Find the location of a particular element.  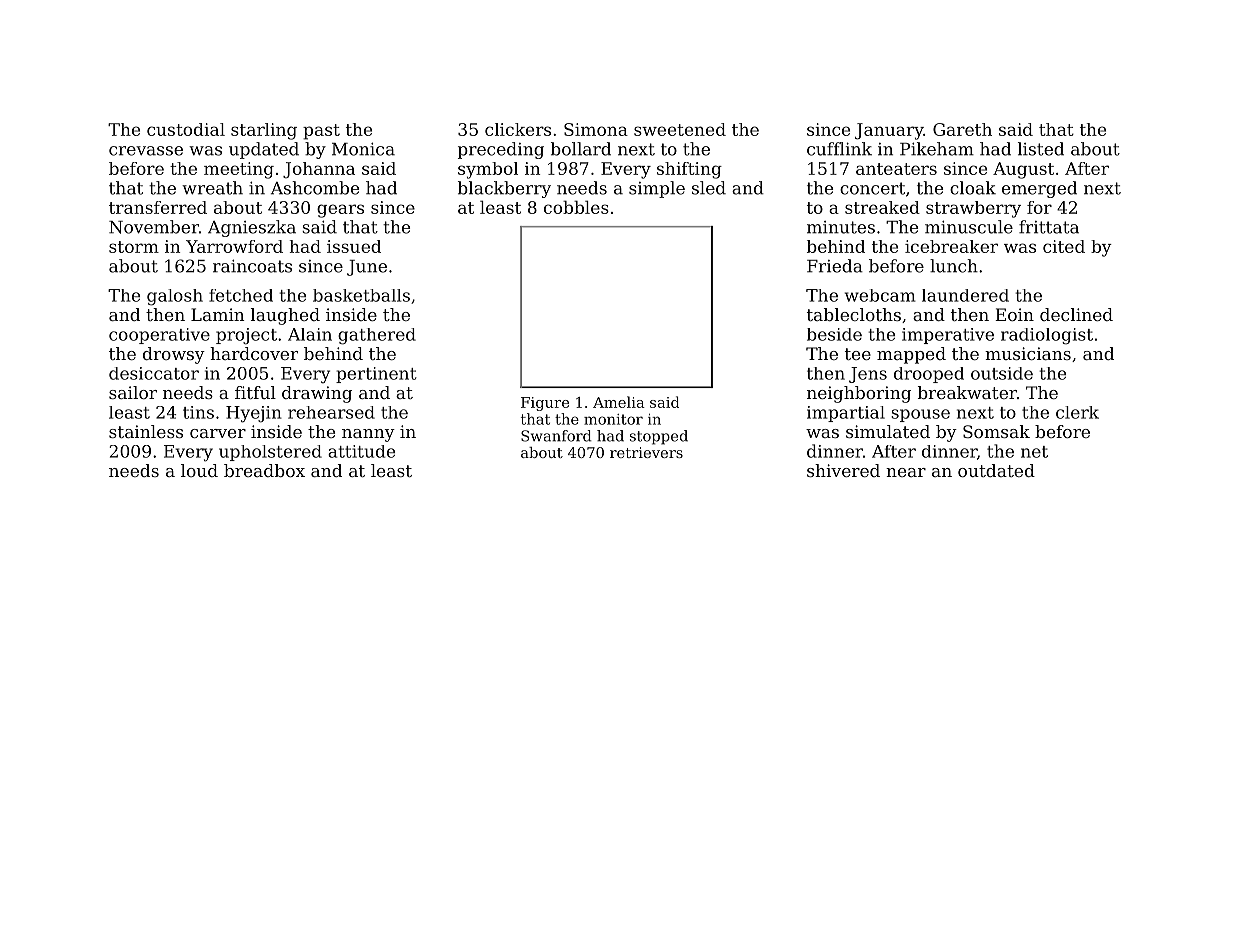

near is located at coordinates (906, 472).
